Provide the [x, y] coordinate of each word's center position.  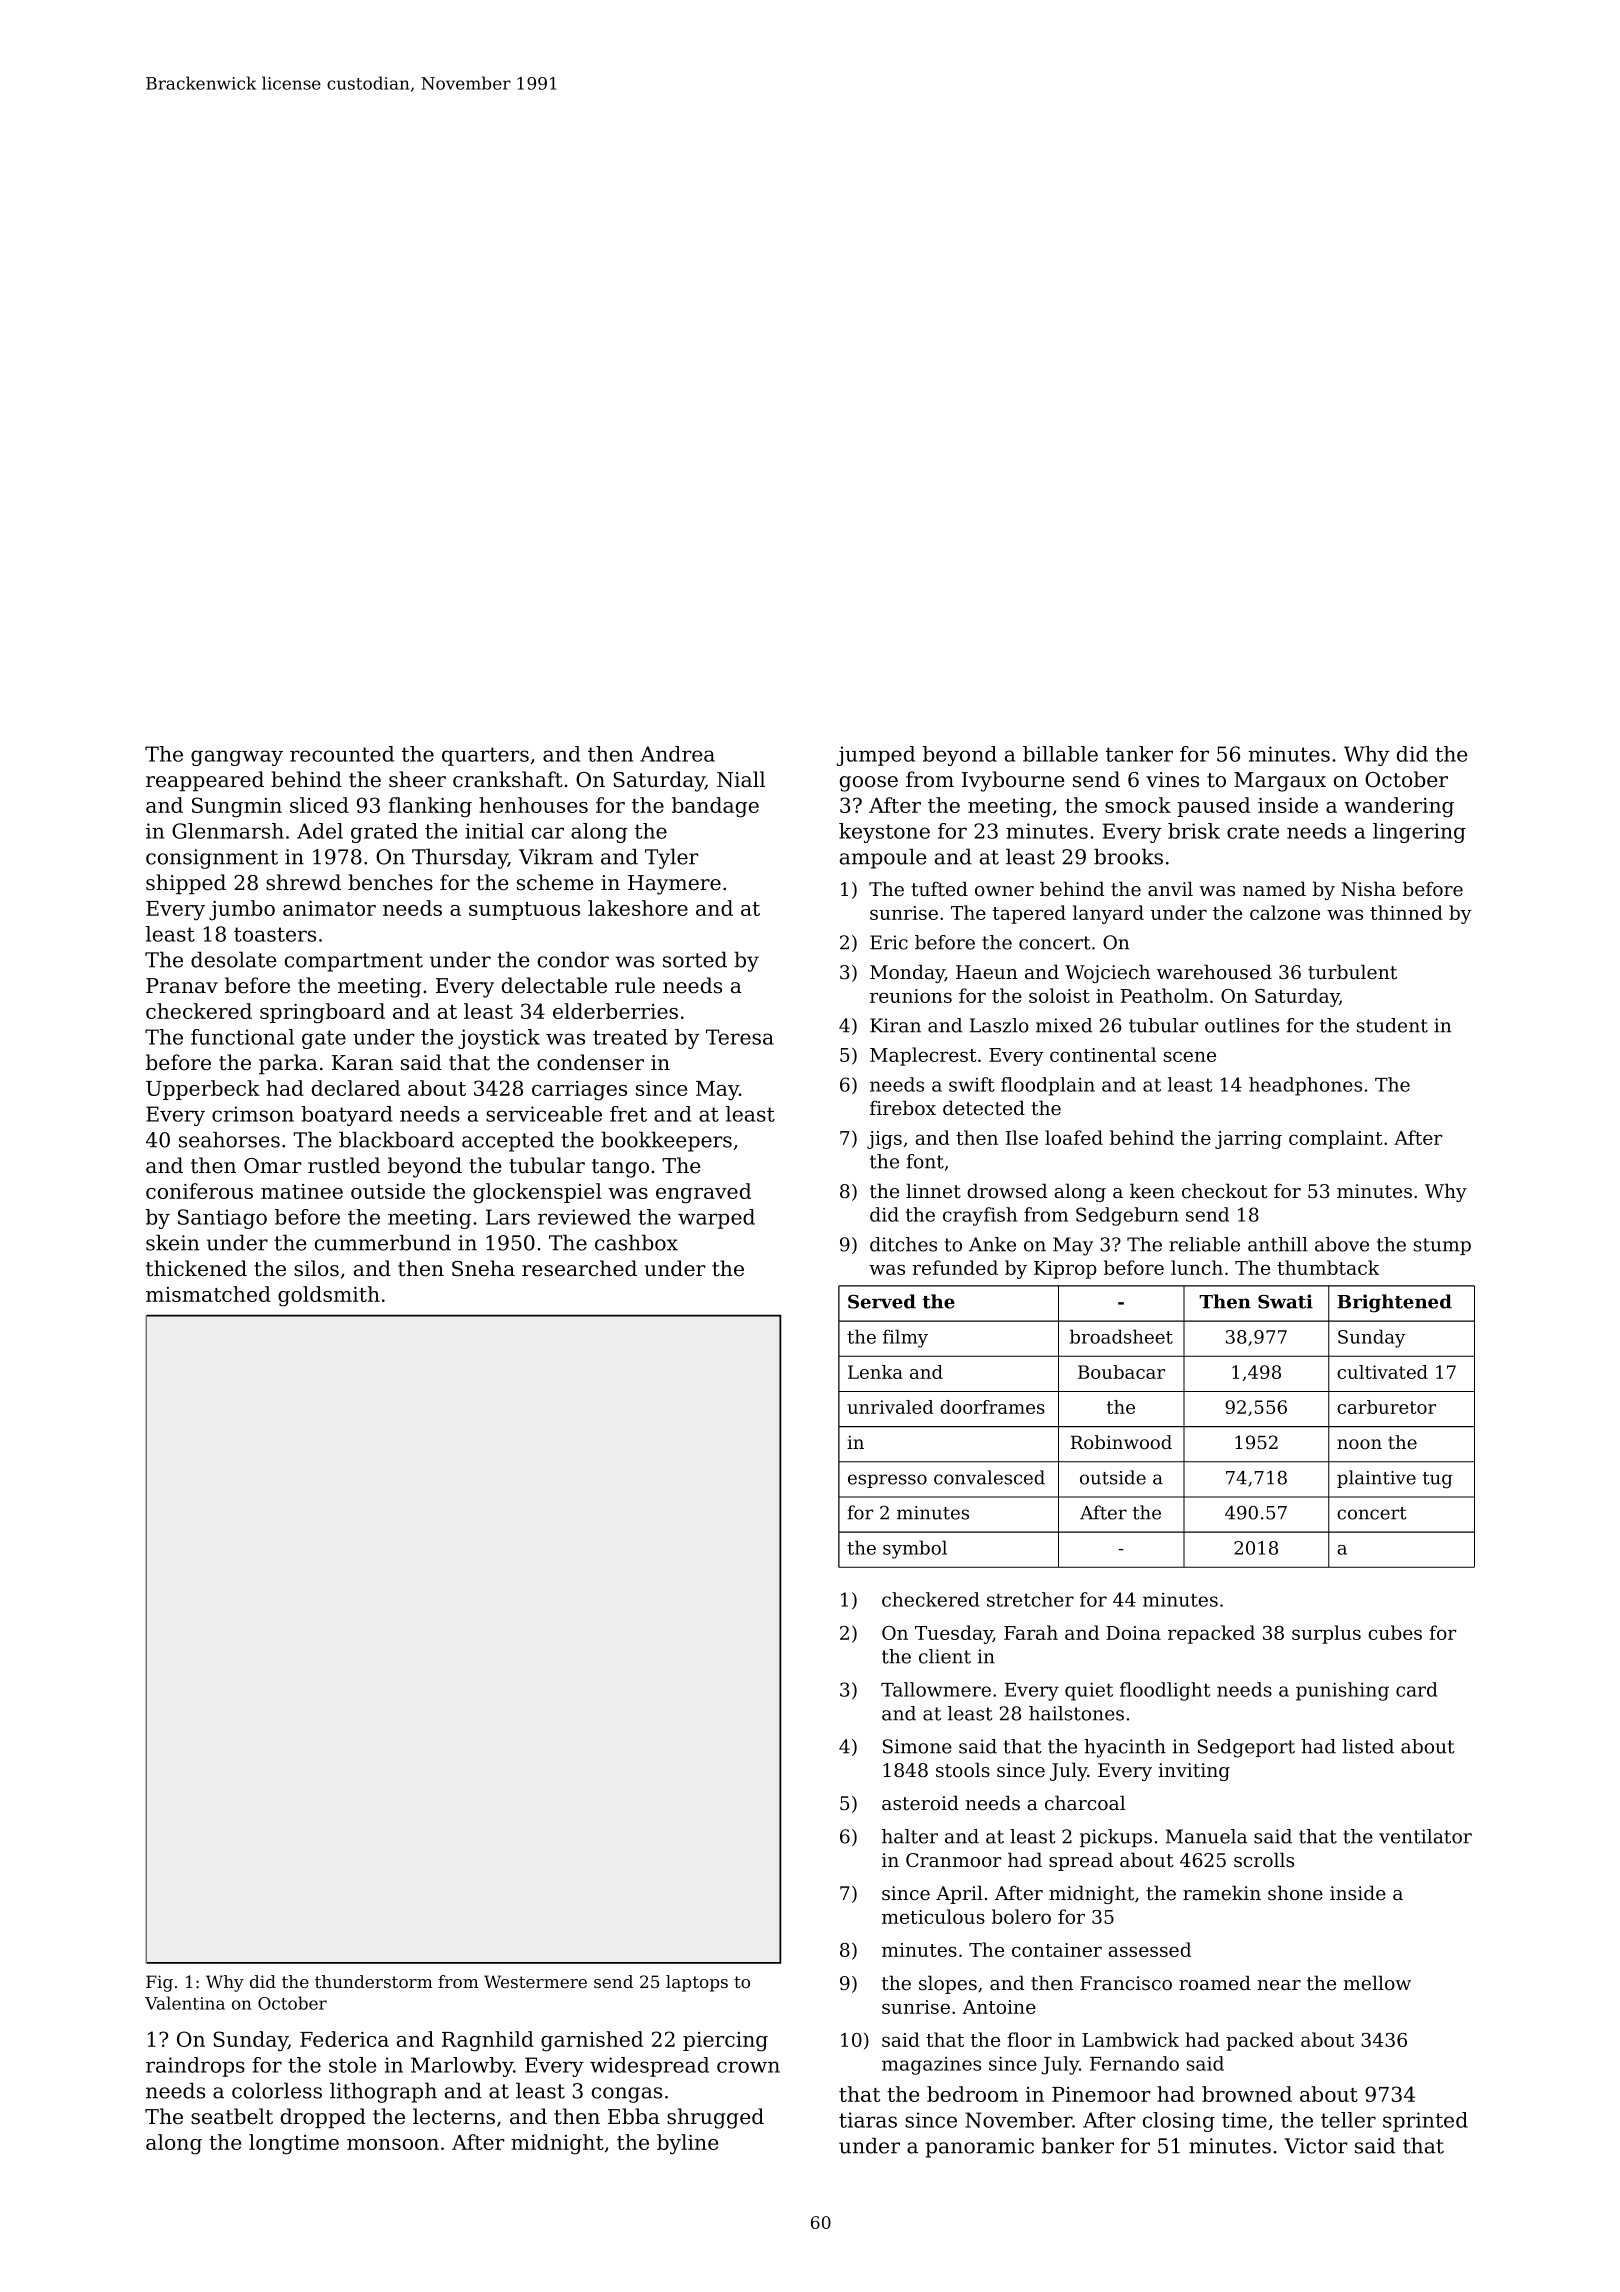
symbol [915, 1549]
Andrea [677, 754]
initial [494, 831]
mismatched [208, 1294]
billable [1060, 754]
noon [1359, 1444]
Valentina [185, 2003]
